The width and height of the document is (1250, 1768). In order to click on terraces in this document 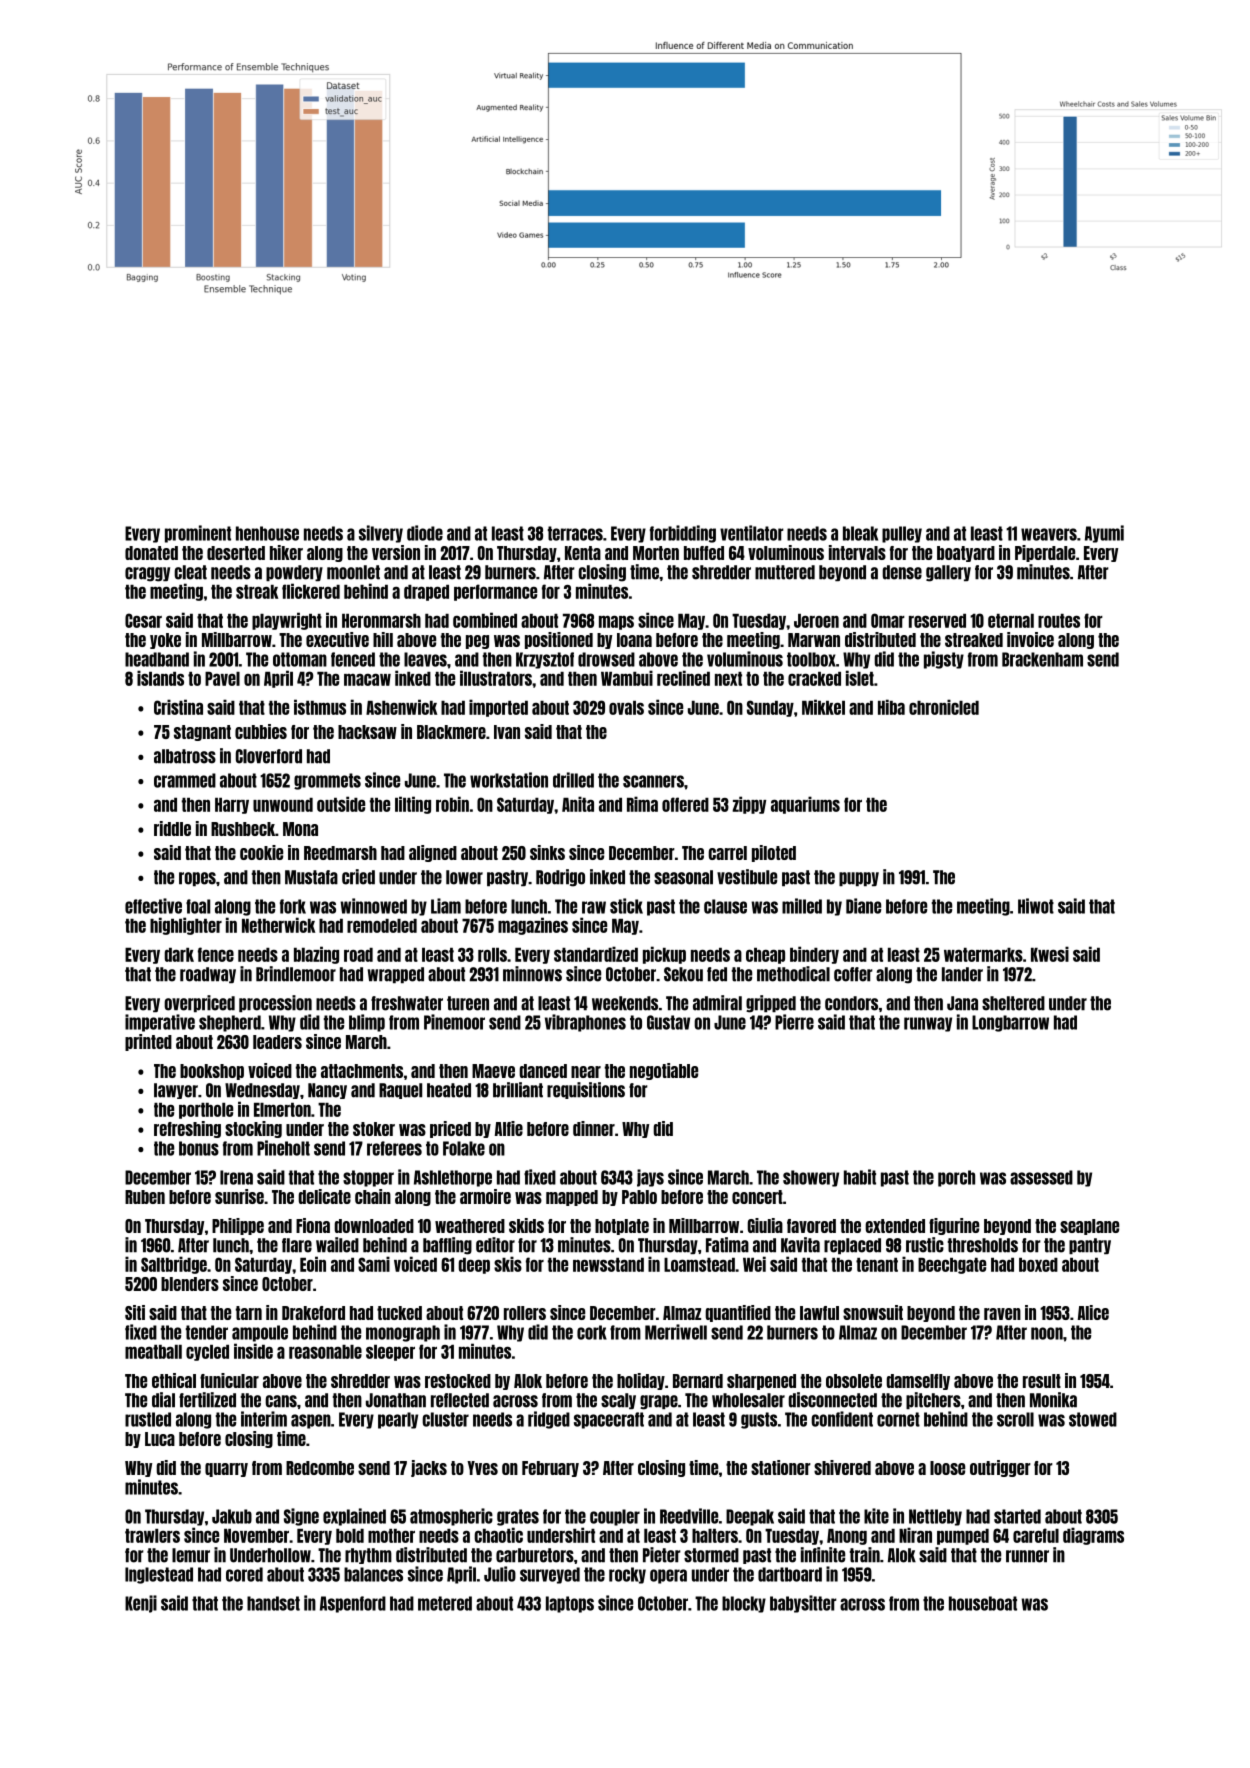, I will do `click(575, 533)`.
